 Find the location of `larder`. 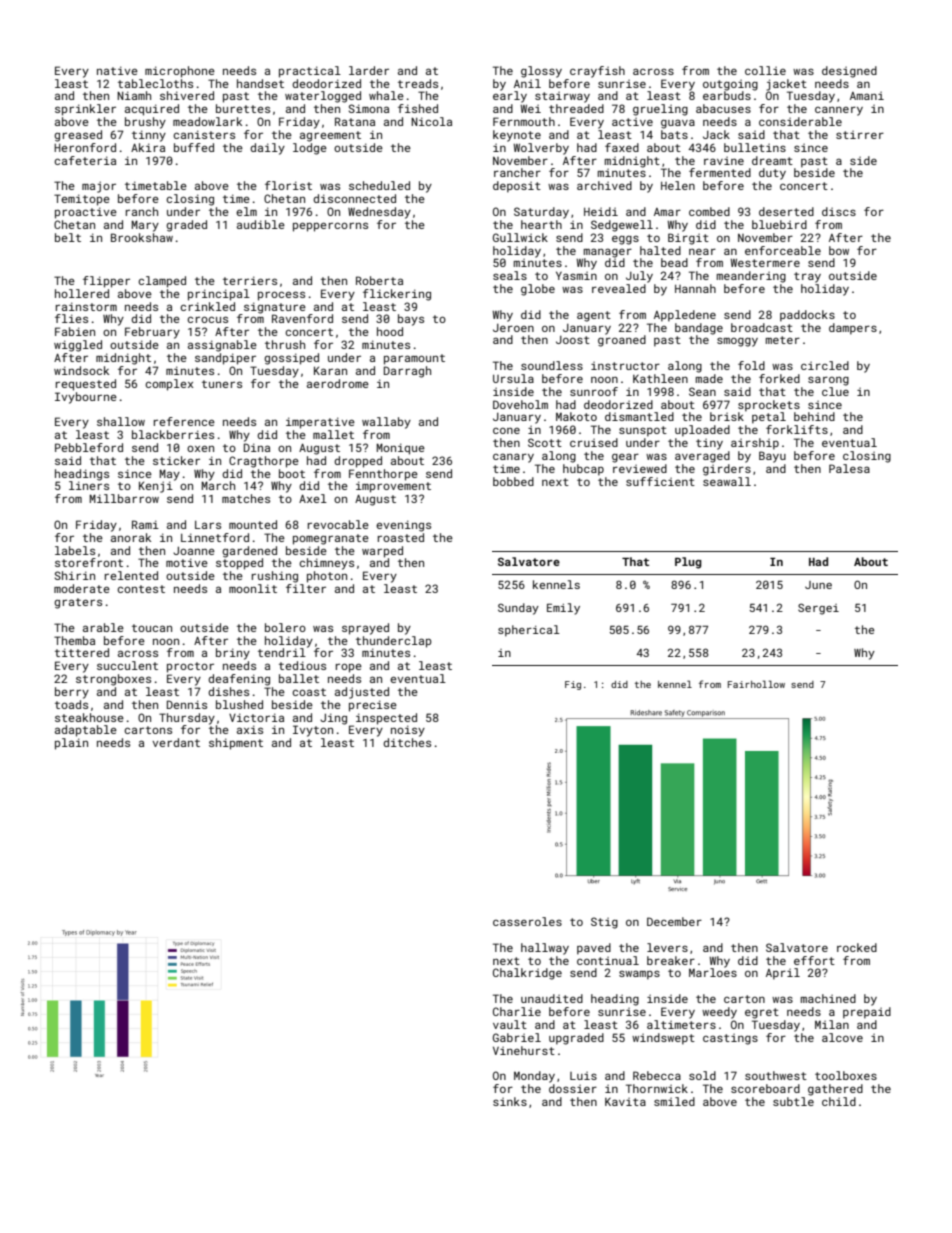

larder is located at coordinates (369, 70).
